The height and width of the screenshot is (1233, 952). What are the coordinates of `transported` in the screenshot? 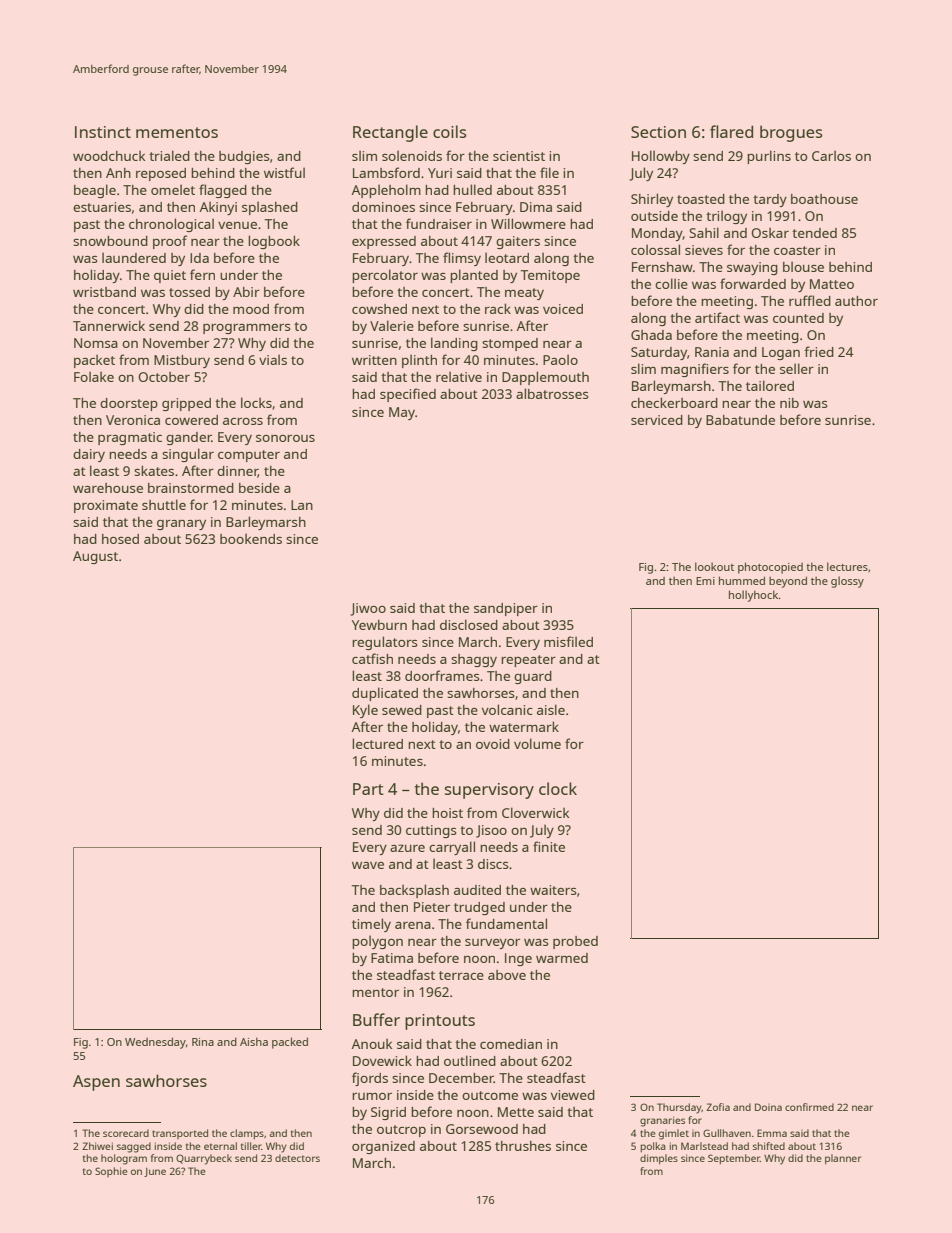 It's located at (180, 1134).
